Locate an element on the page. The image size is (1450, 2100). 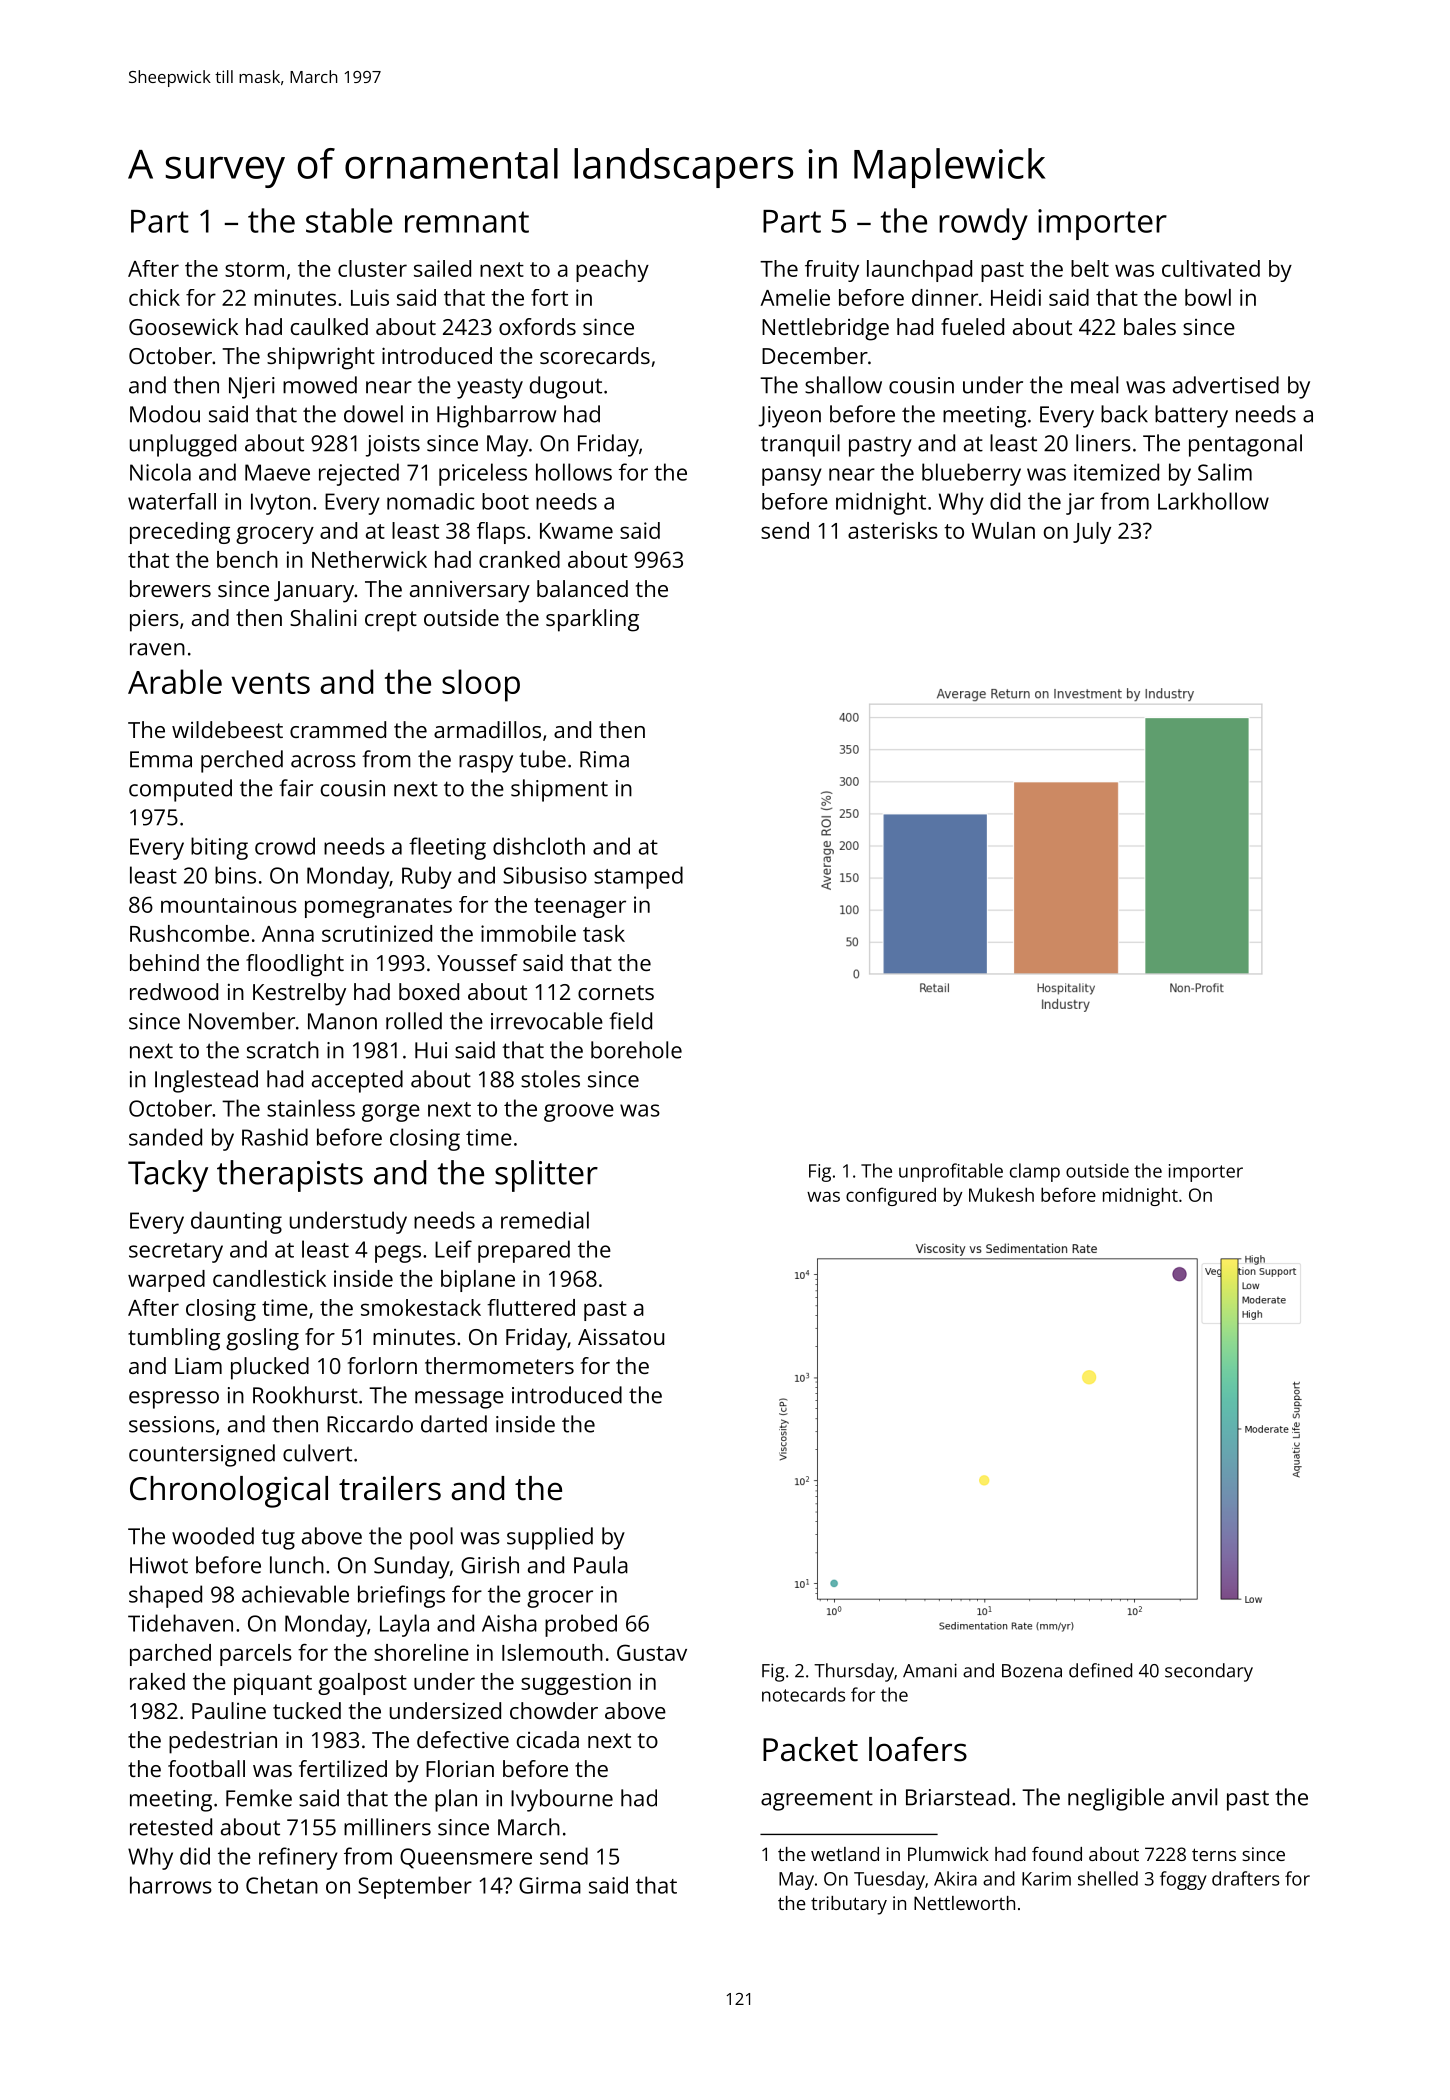
retested is located at coordinates (171, 1827).
